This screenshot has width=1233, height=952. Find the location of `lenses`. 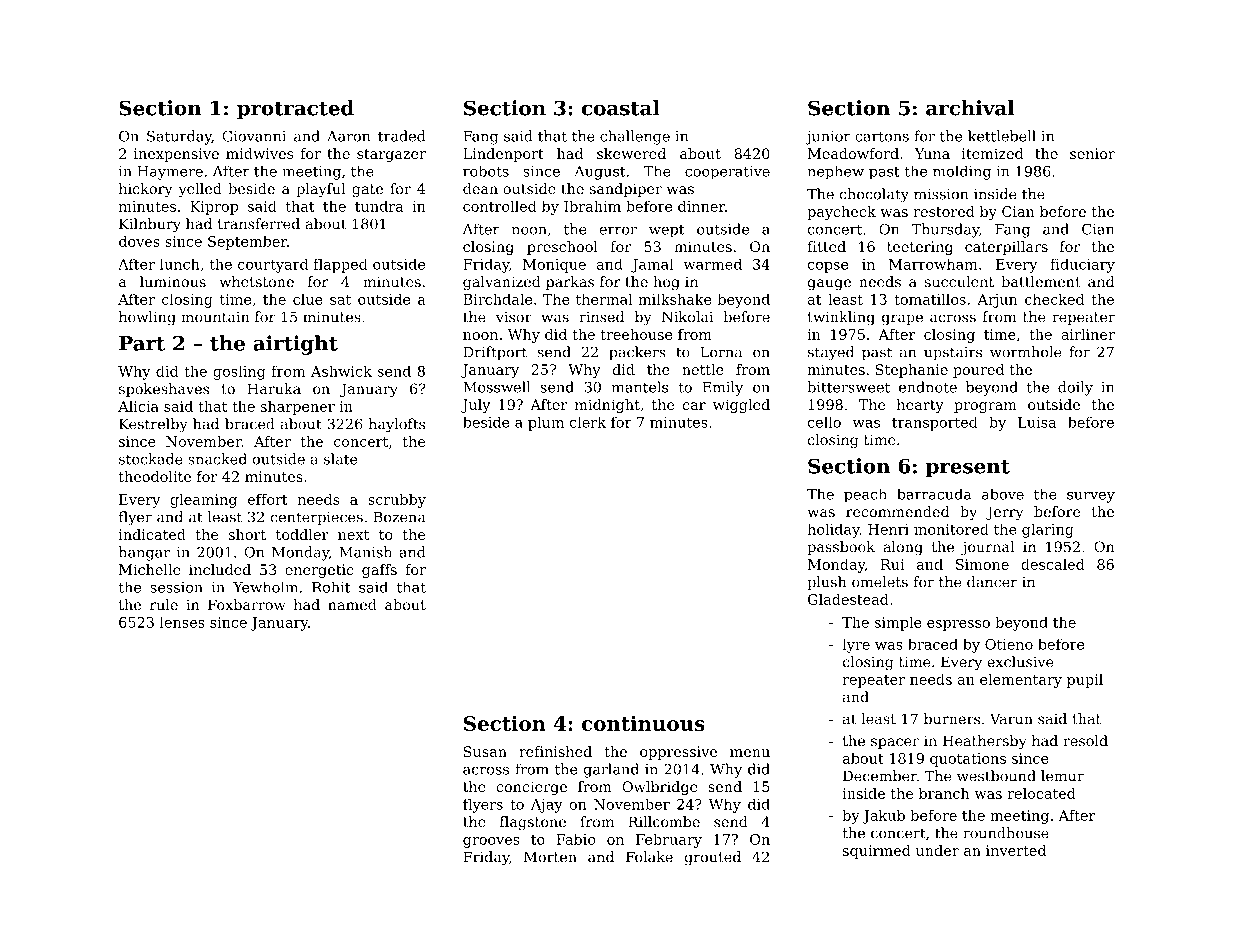

lenses is located at coordinates (182, 622).
